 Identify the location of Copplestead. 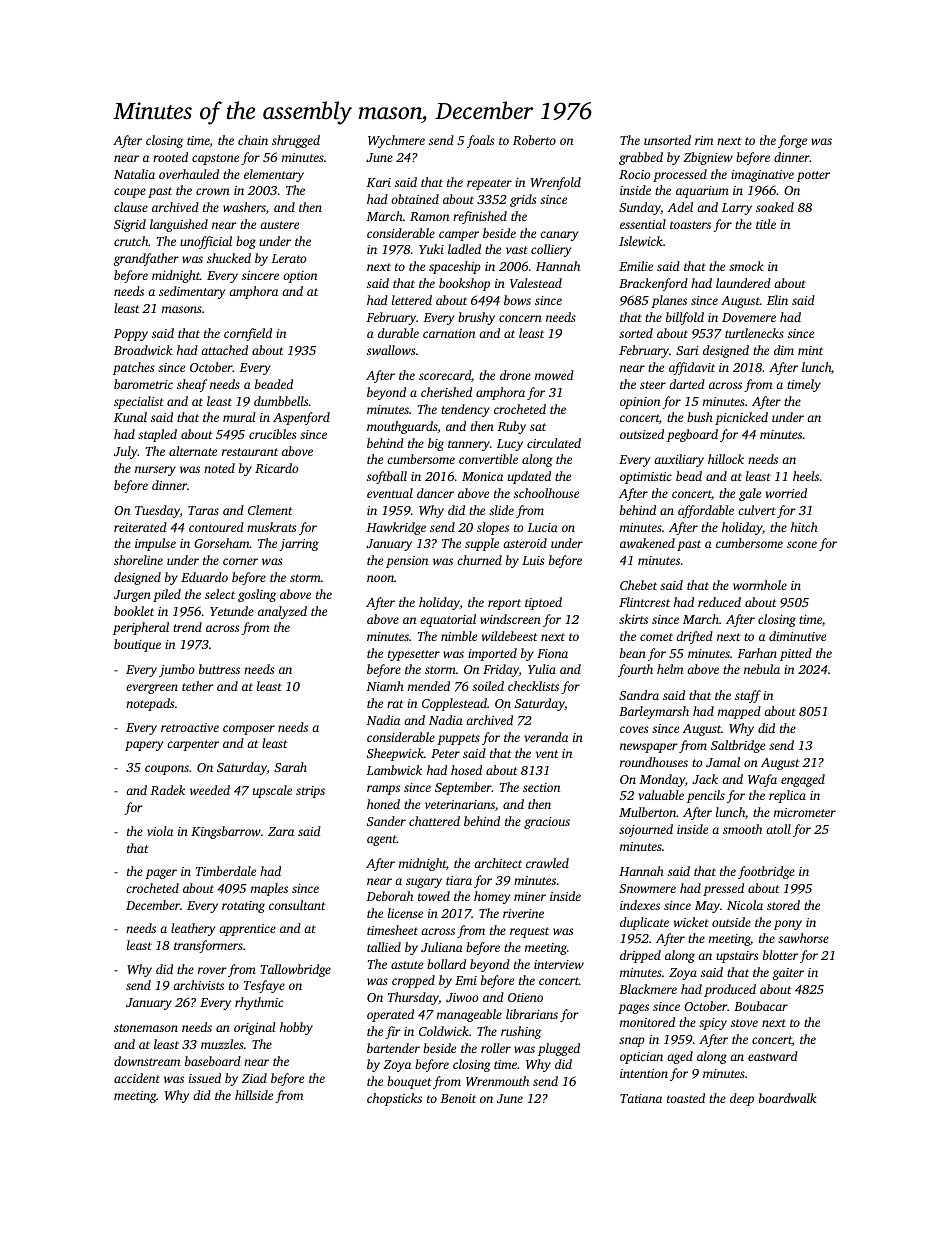
(454, 704).
